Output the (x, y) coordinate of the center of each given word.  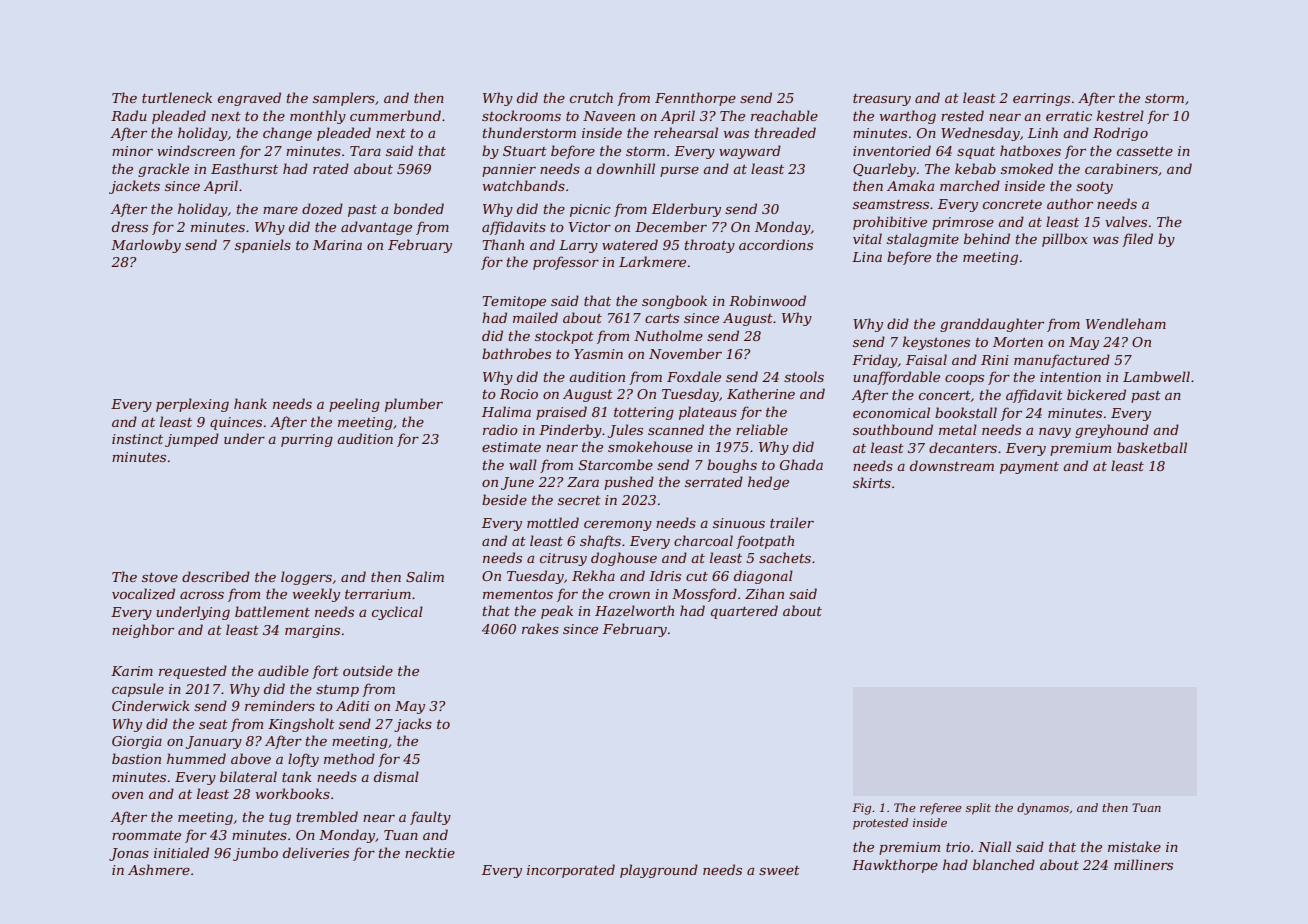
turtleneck (177, 97)
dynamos (1043, 809)
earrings (1041, 99)
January (214, 742)
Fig (861, 809)
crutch (591, 97)
